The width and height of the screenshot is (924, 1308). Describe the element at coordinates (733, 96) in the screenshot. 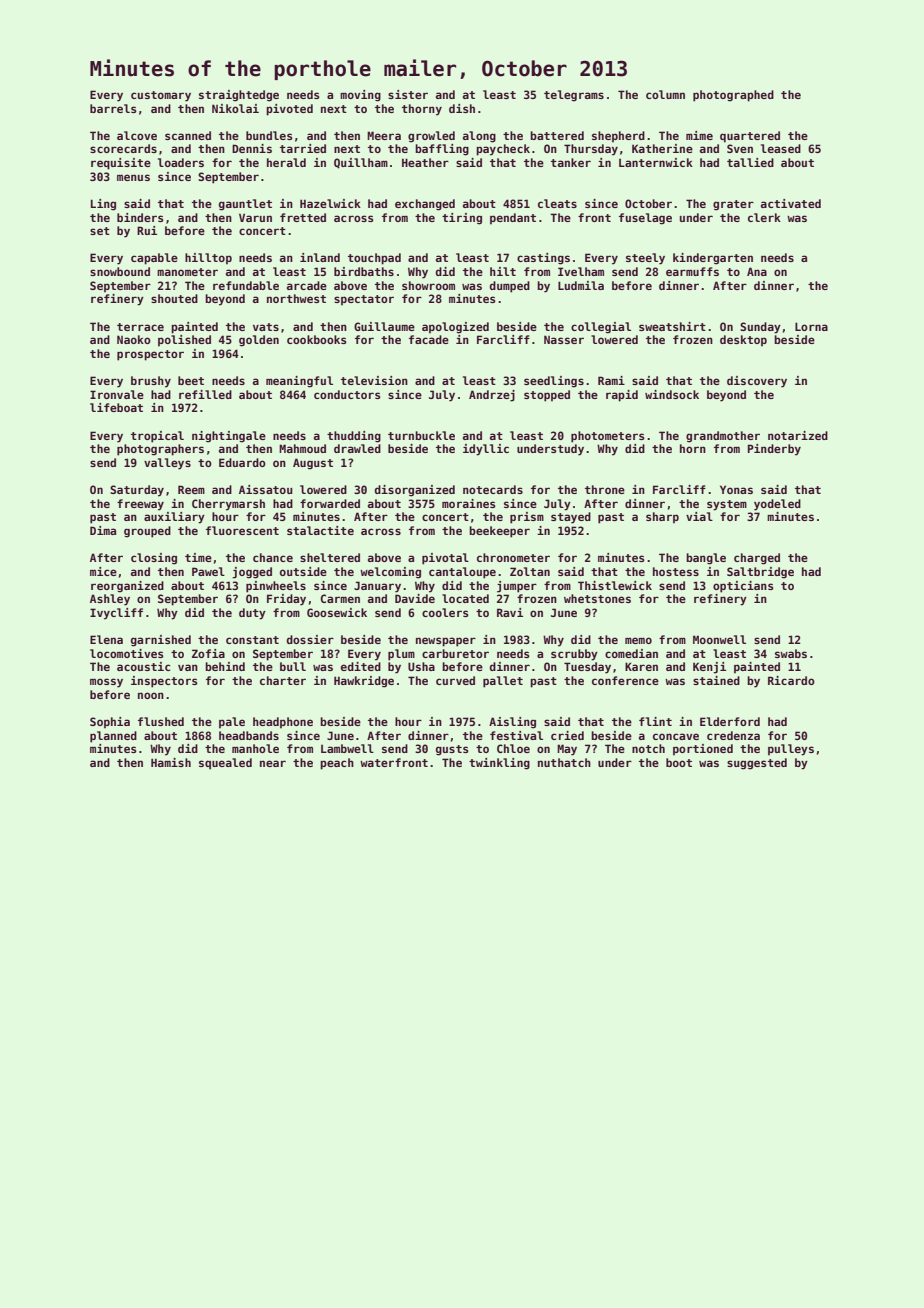

I see `photographed` at that location.
